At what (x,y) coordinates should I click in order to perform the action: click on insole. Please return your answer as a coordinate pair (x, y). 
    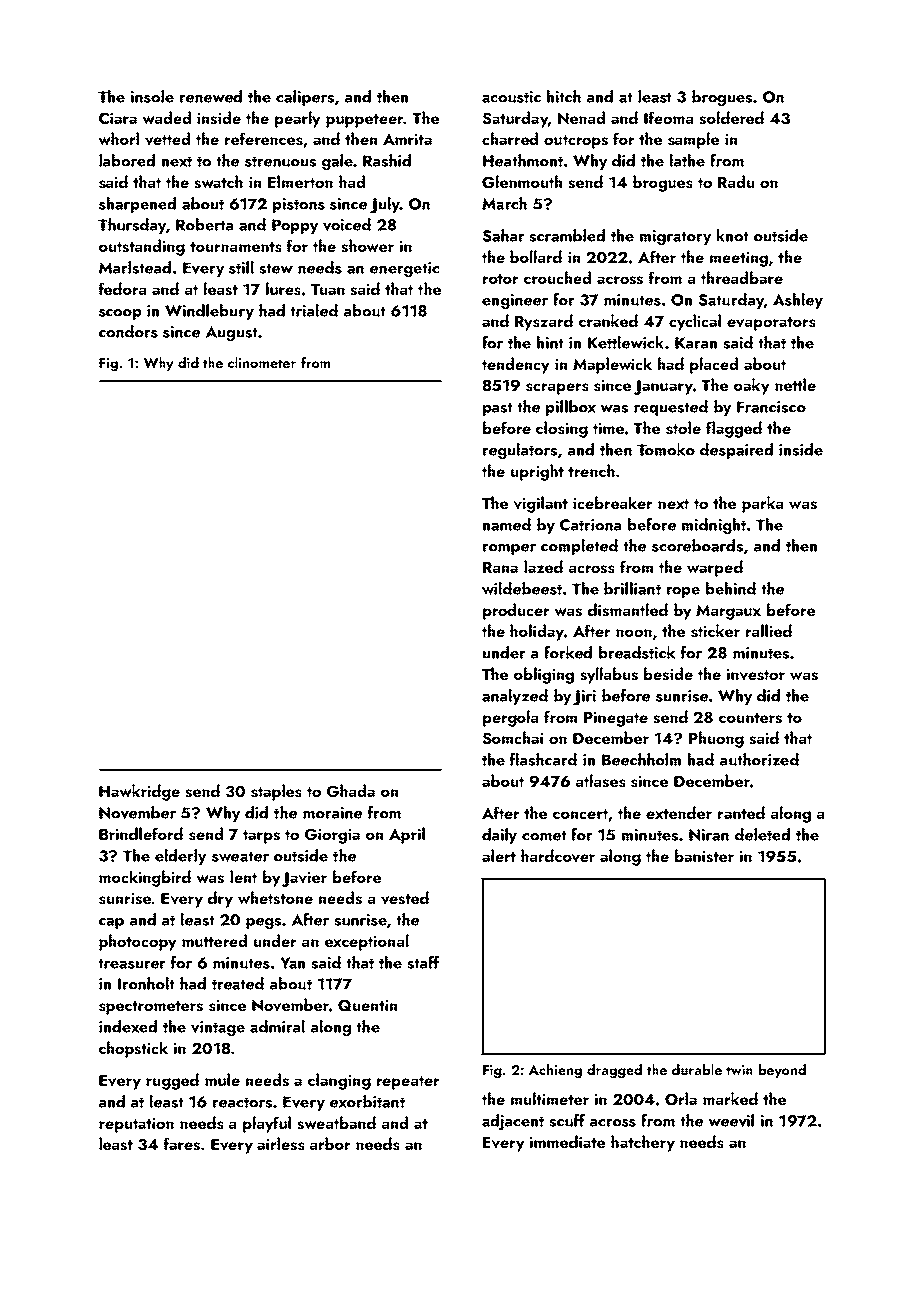
    Looking at the image, I should click on (152, 96).
